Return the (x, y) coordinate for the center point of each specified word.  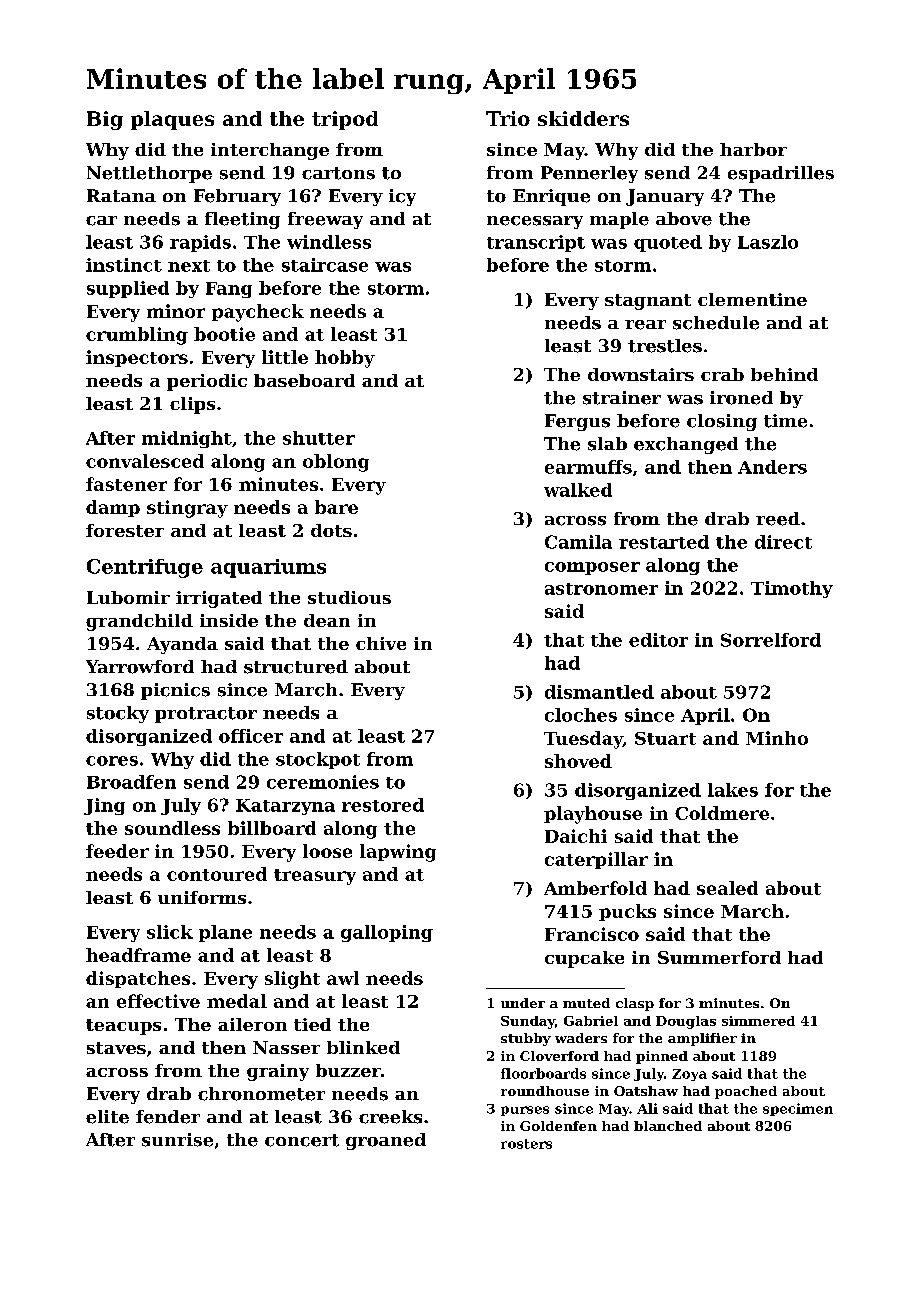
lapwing (398, 853)
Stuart (665, 738)
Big (105, 120)
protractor (206, 715)
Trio (508, 118)
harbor (753, 149)
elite (107, 1117)
